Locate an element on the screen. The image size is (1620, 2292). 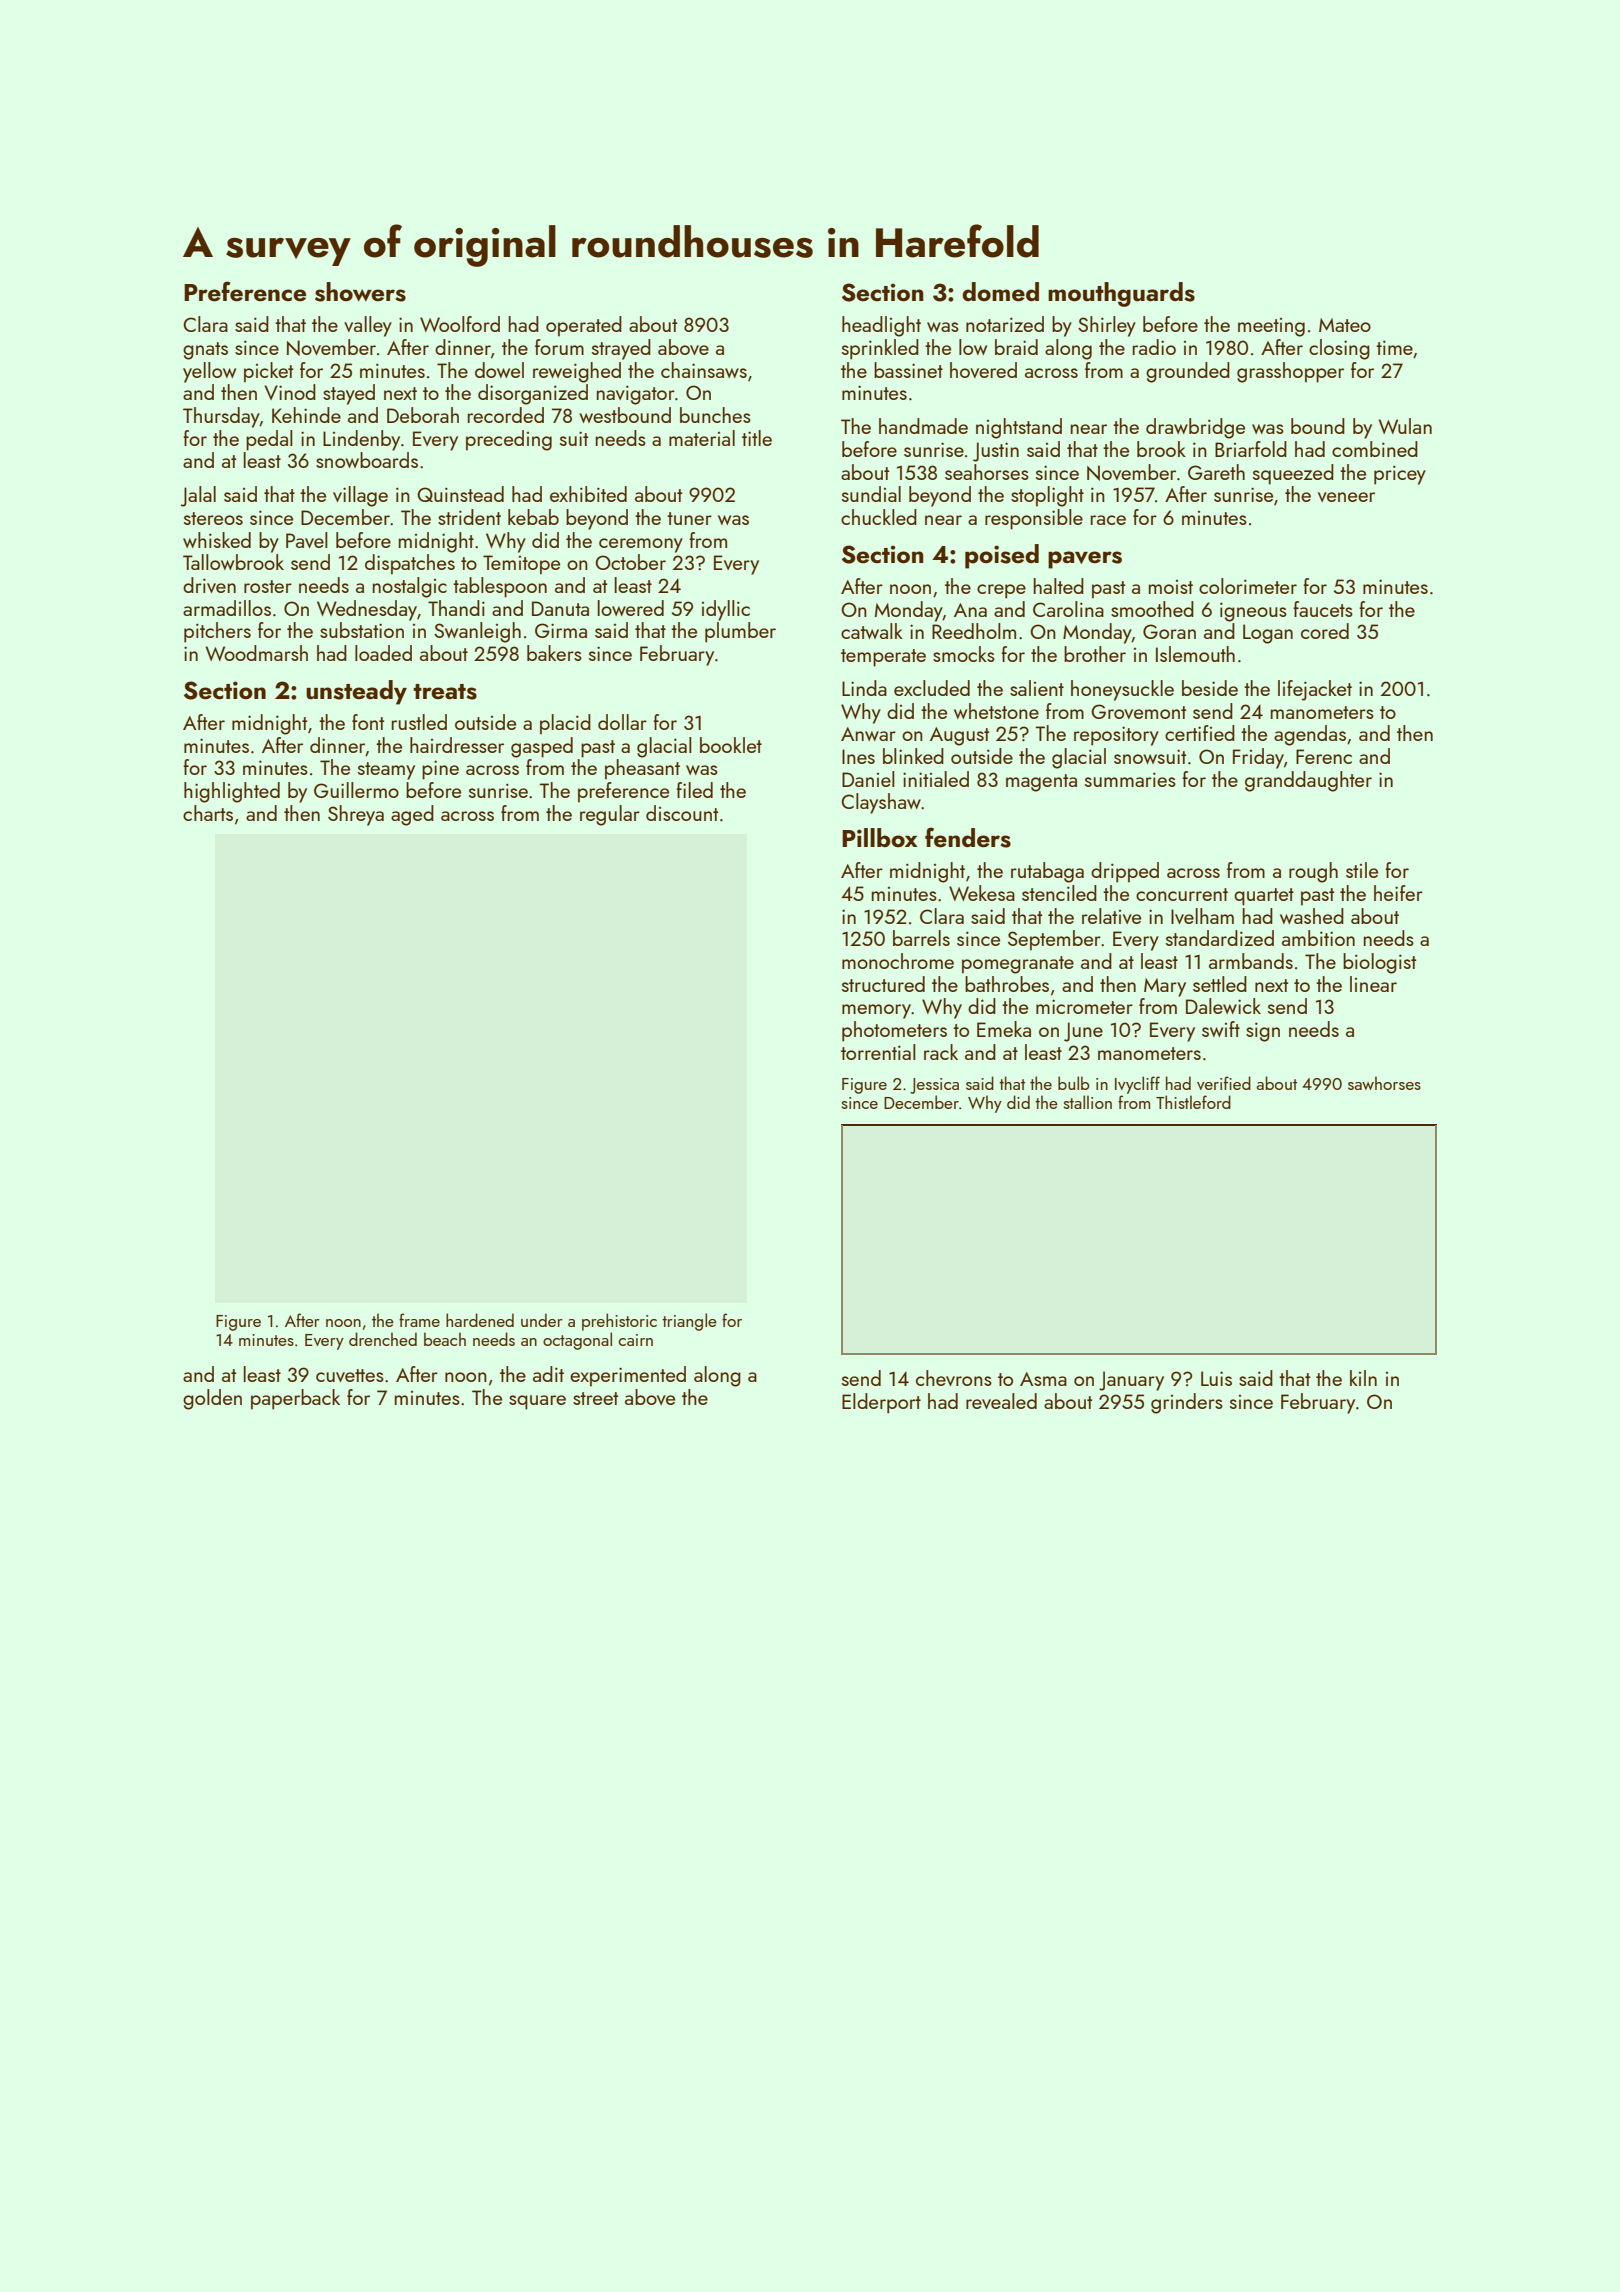
armadillos is located at coordinates (227, 608).
